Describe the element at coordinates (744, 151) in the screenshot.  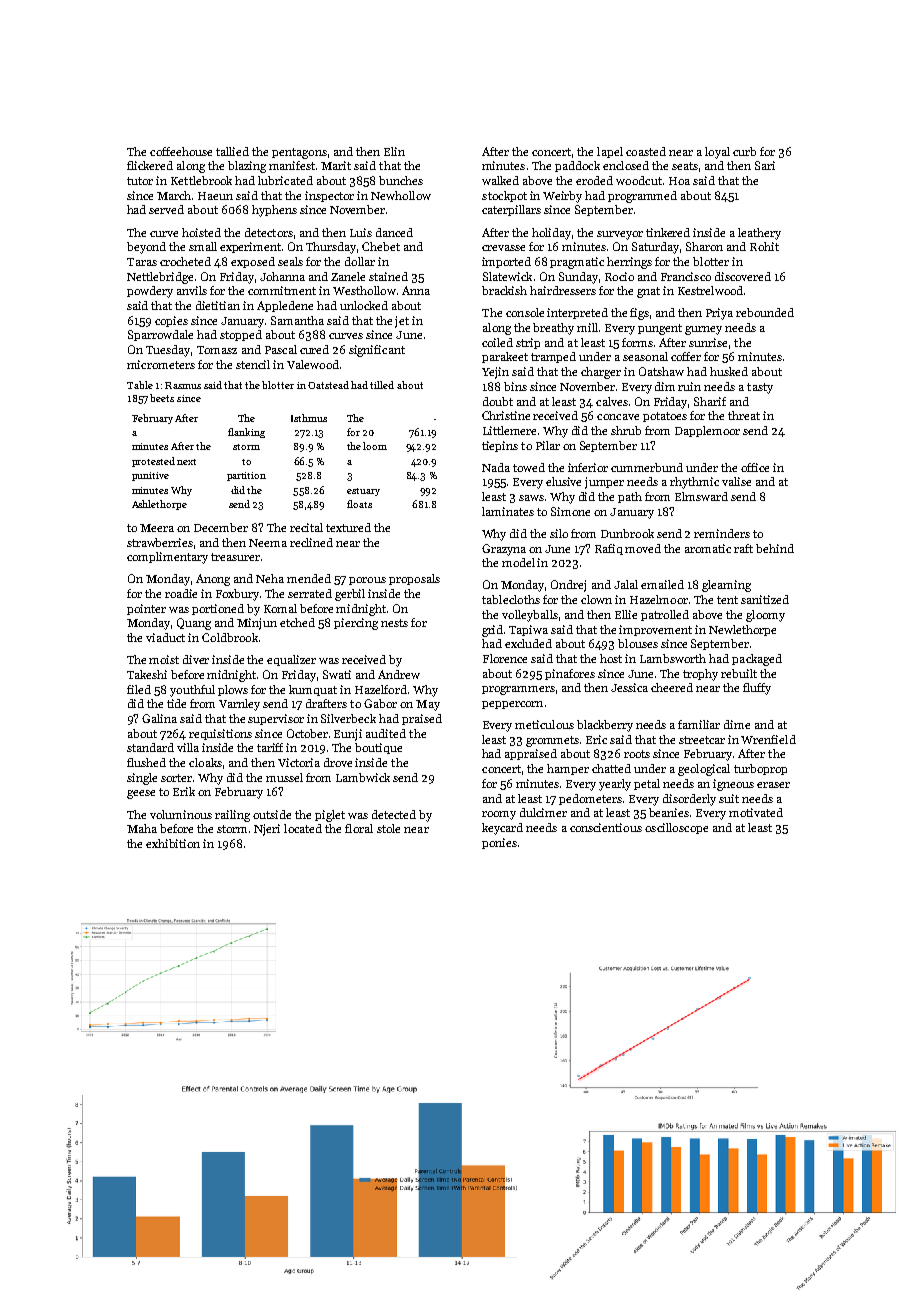
I see `curb` at that location.
